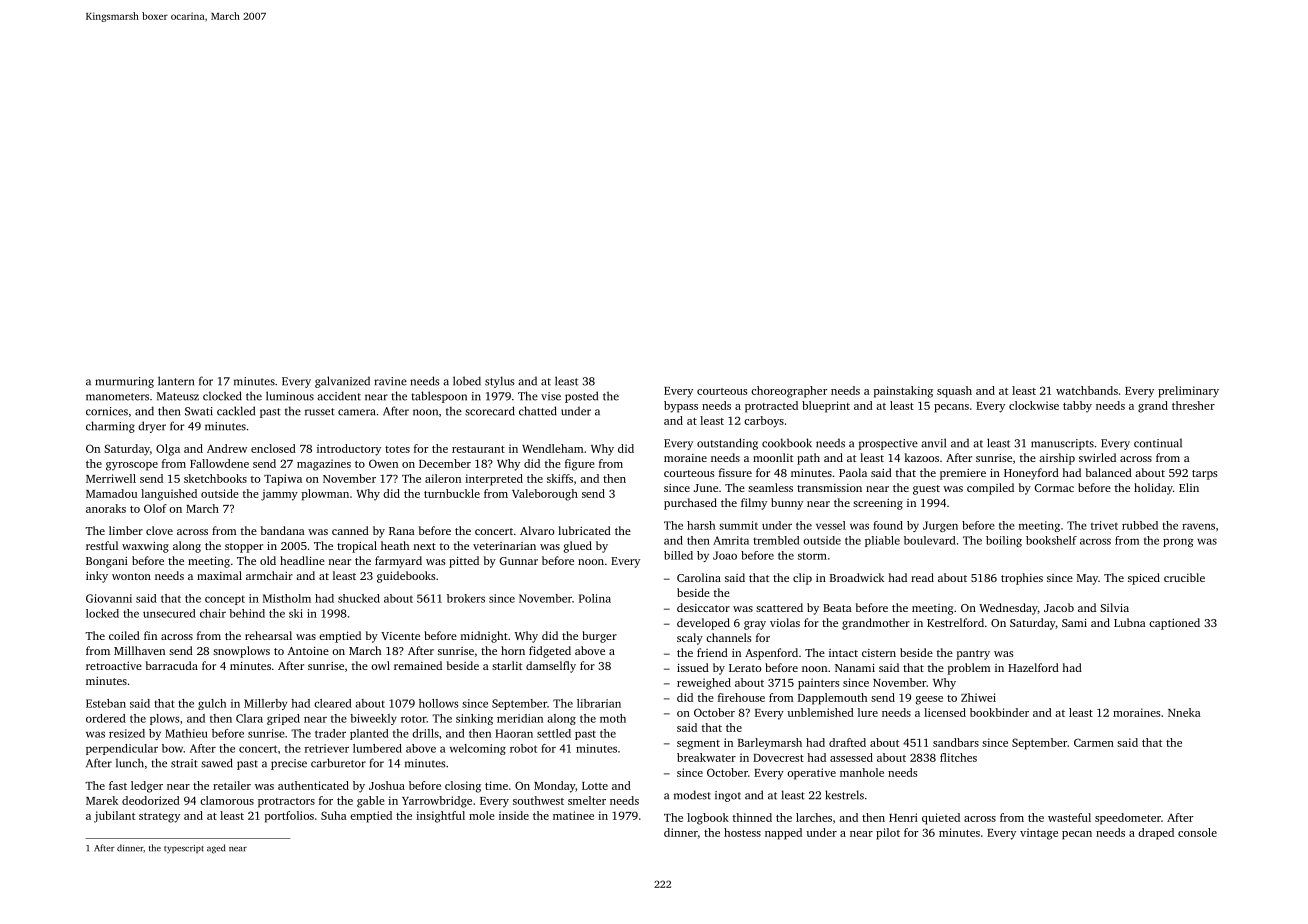 The height and width of the screenshot is (924, 1308). I want to click on manometers, so click(117, 397).
